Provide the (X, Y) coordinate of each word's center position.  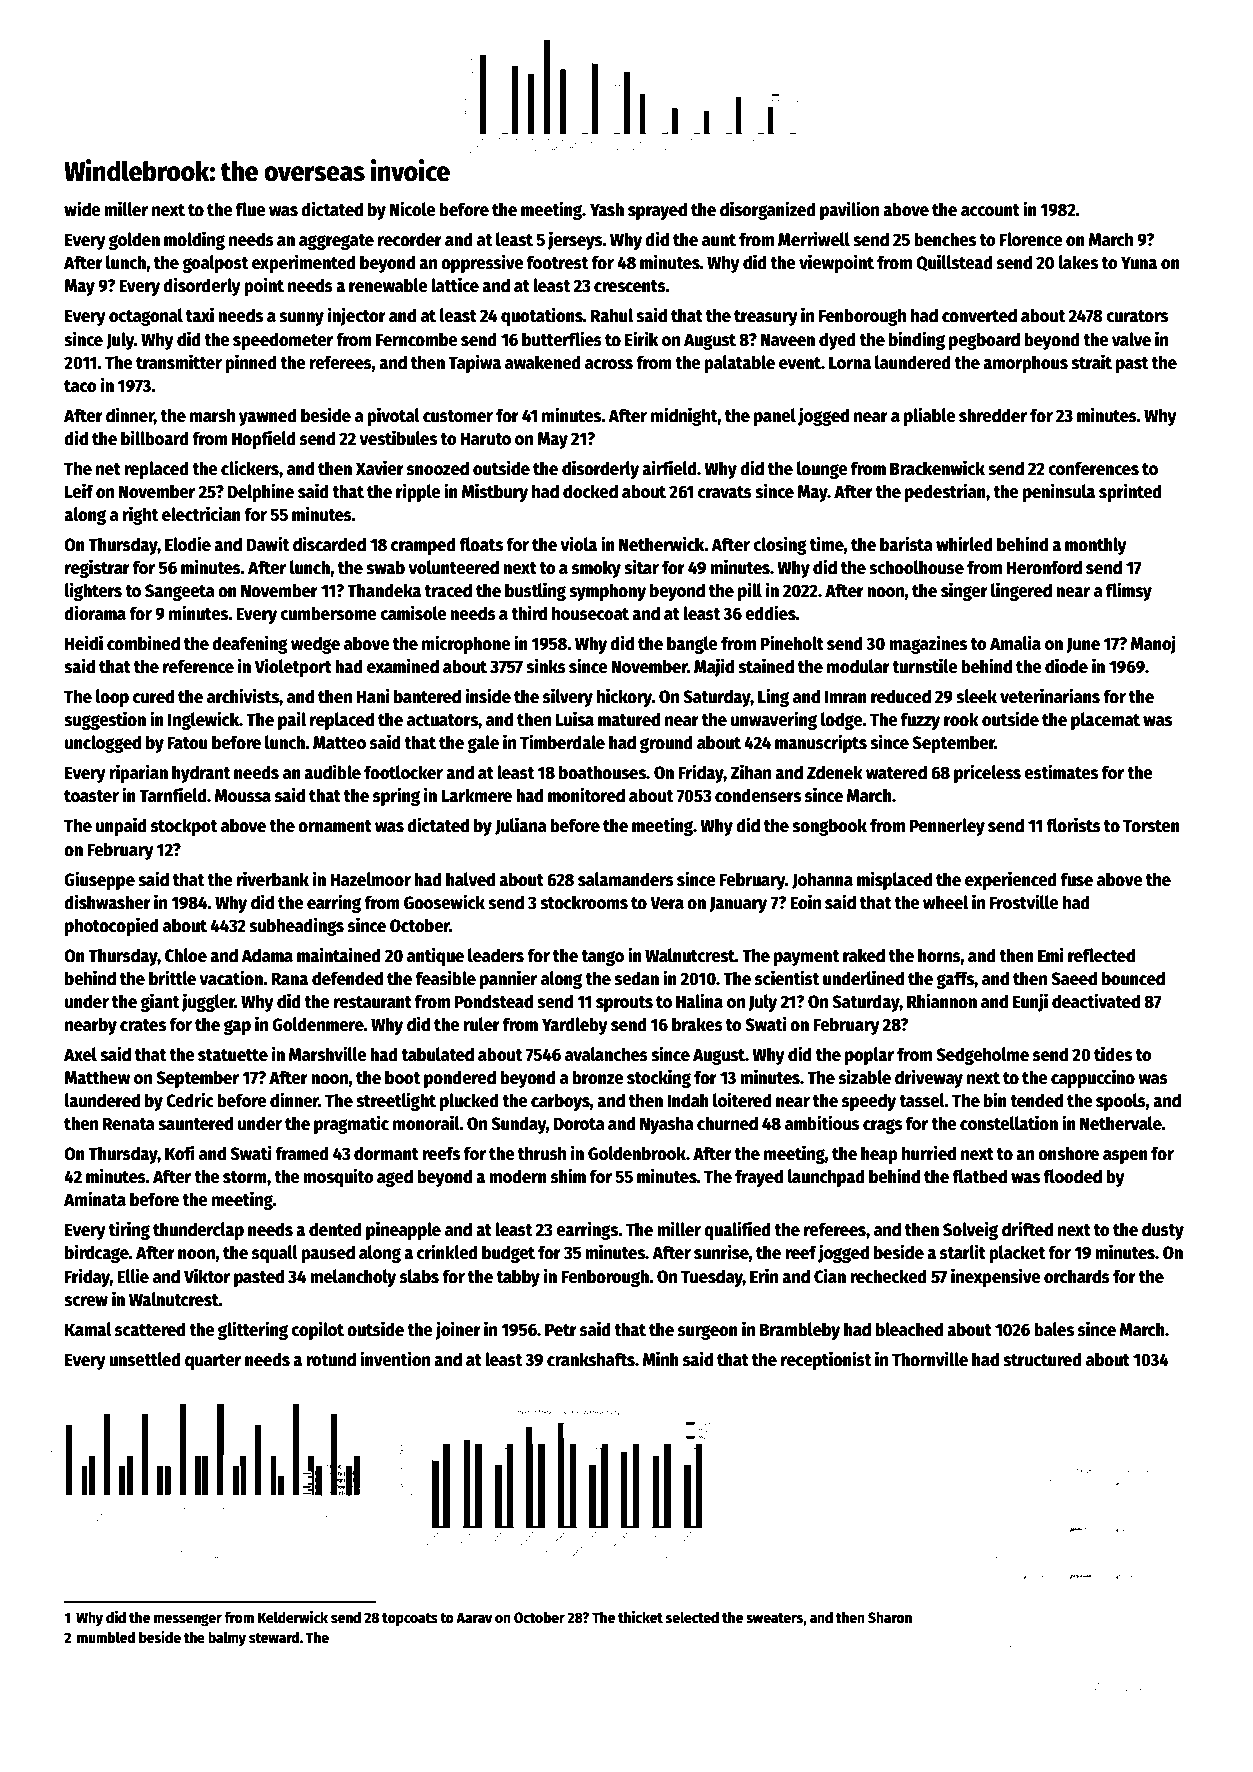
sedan (636, 978)
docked (590, 491)
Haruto (485, 439)
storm (245, 1177)
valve (1131, 339)
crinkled (447, 1252)
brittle (172, 978)
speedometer (283, 341)
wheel (945, 902)
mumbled (106, 1637)
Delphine (261, 492)
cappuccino (1093, 1078)
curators (1137, 316)
